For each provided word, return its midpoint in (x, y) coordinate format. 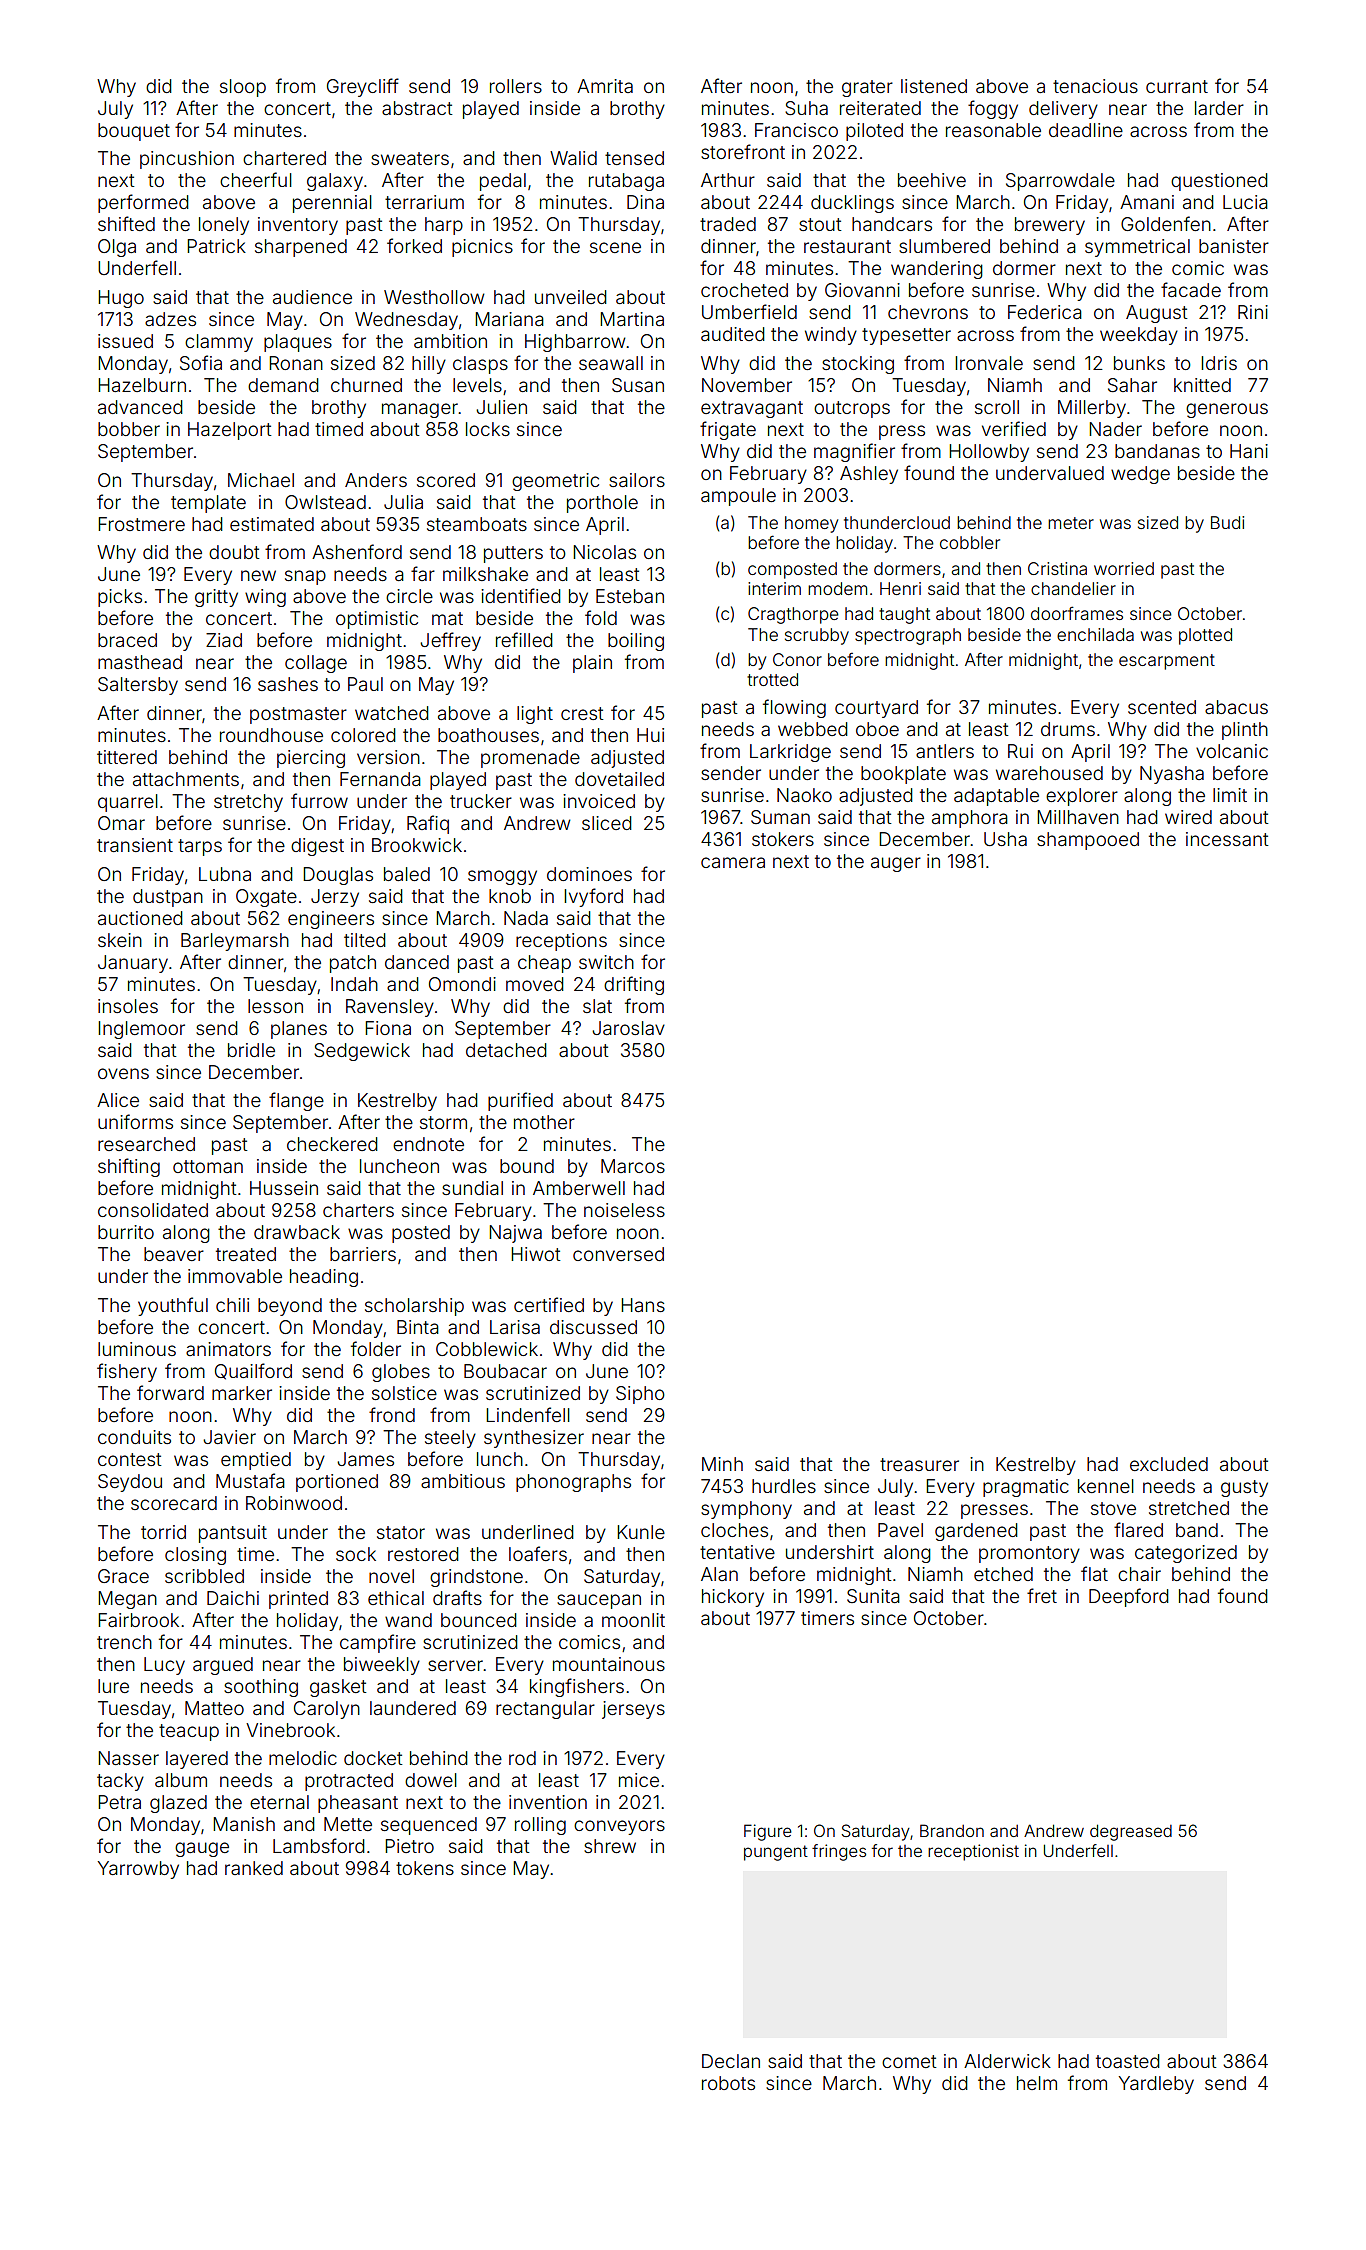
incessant (1227, 839)
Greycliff (363, 87)
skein (120, 940)
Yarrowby (138, 1870)
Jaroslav (628, 1028)
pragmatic (1026, 1488)
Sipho (640, 1395)
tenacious (1095, 86)
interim (774, 588)
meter (1071, 523)
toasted (1128, 2061)
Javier (229, 1437)
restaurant (847, 246)
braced (127, 640)
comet (909, 2061)
